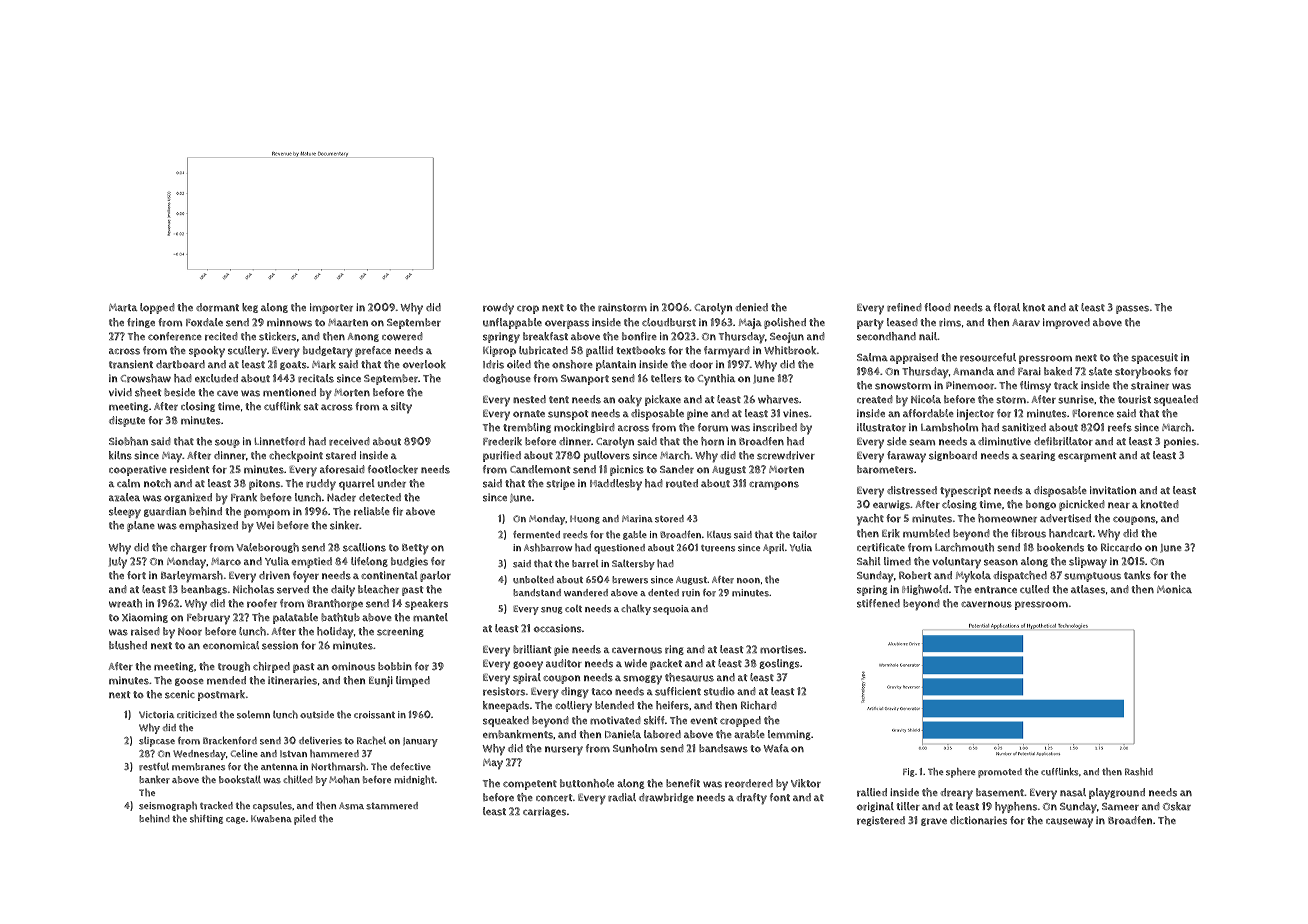  What do you see at coordinates (123, 308) in the screenshot?
I see `Marta` at bounding box center [123, 308].
